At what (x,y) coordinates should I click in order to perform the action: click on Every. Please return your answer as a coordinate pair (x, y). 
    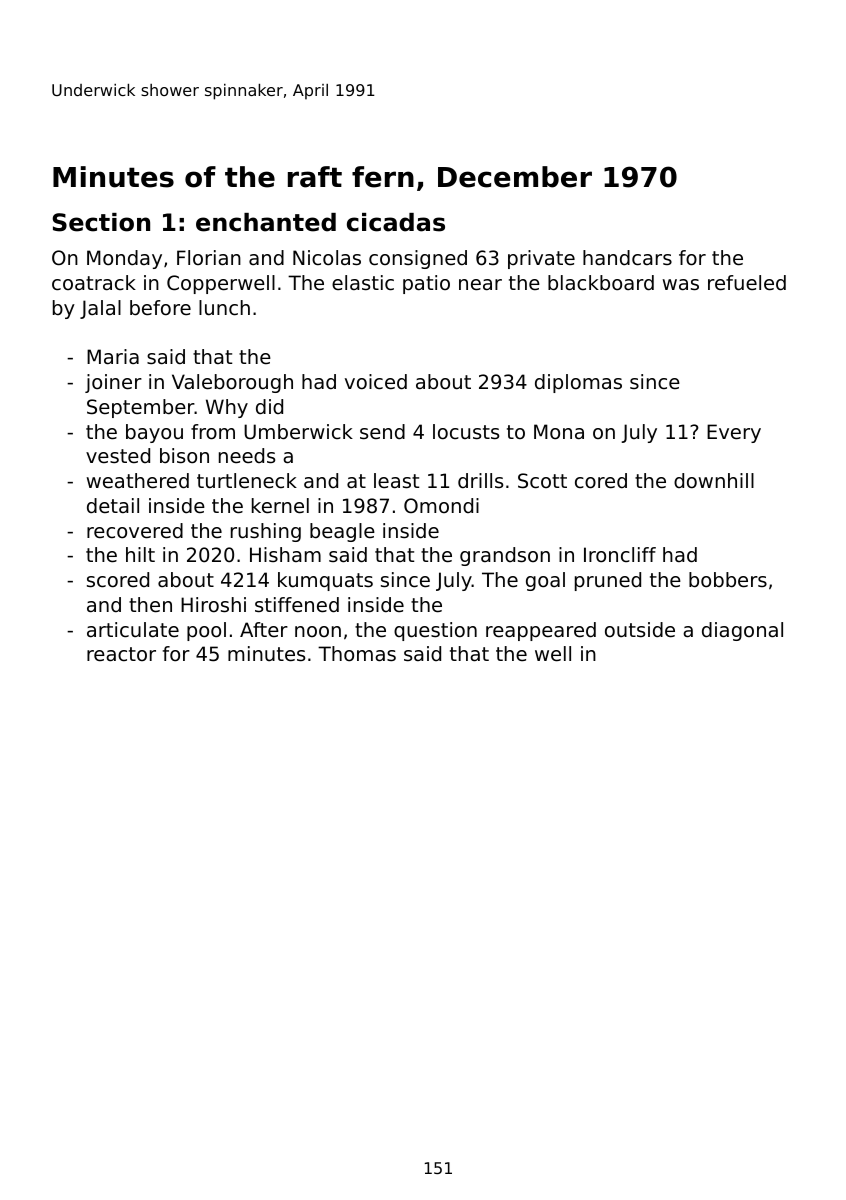
    Looking at the image, I should click on (734, 433).
